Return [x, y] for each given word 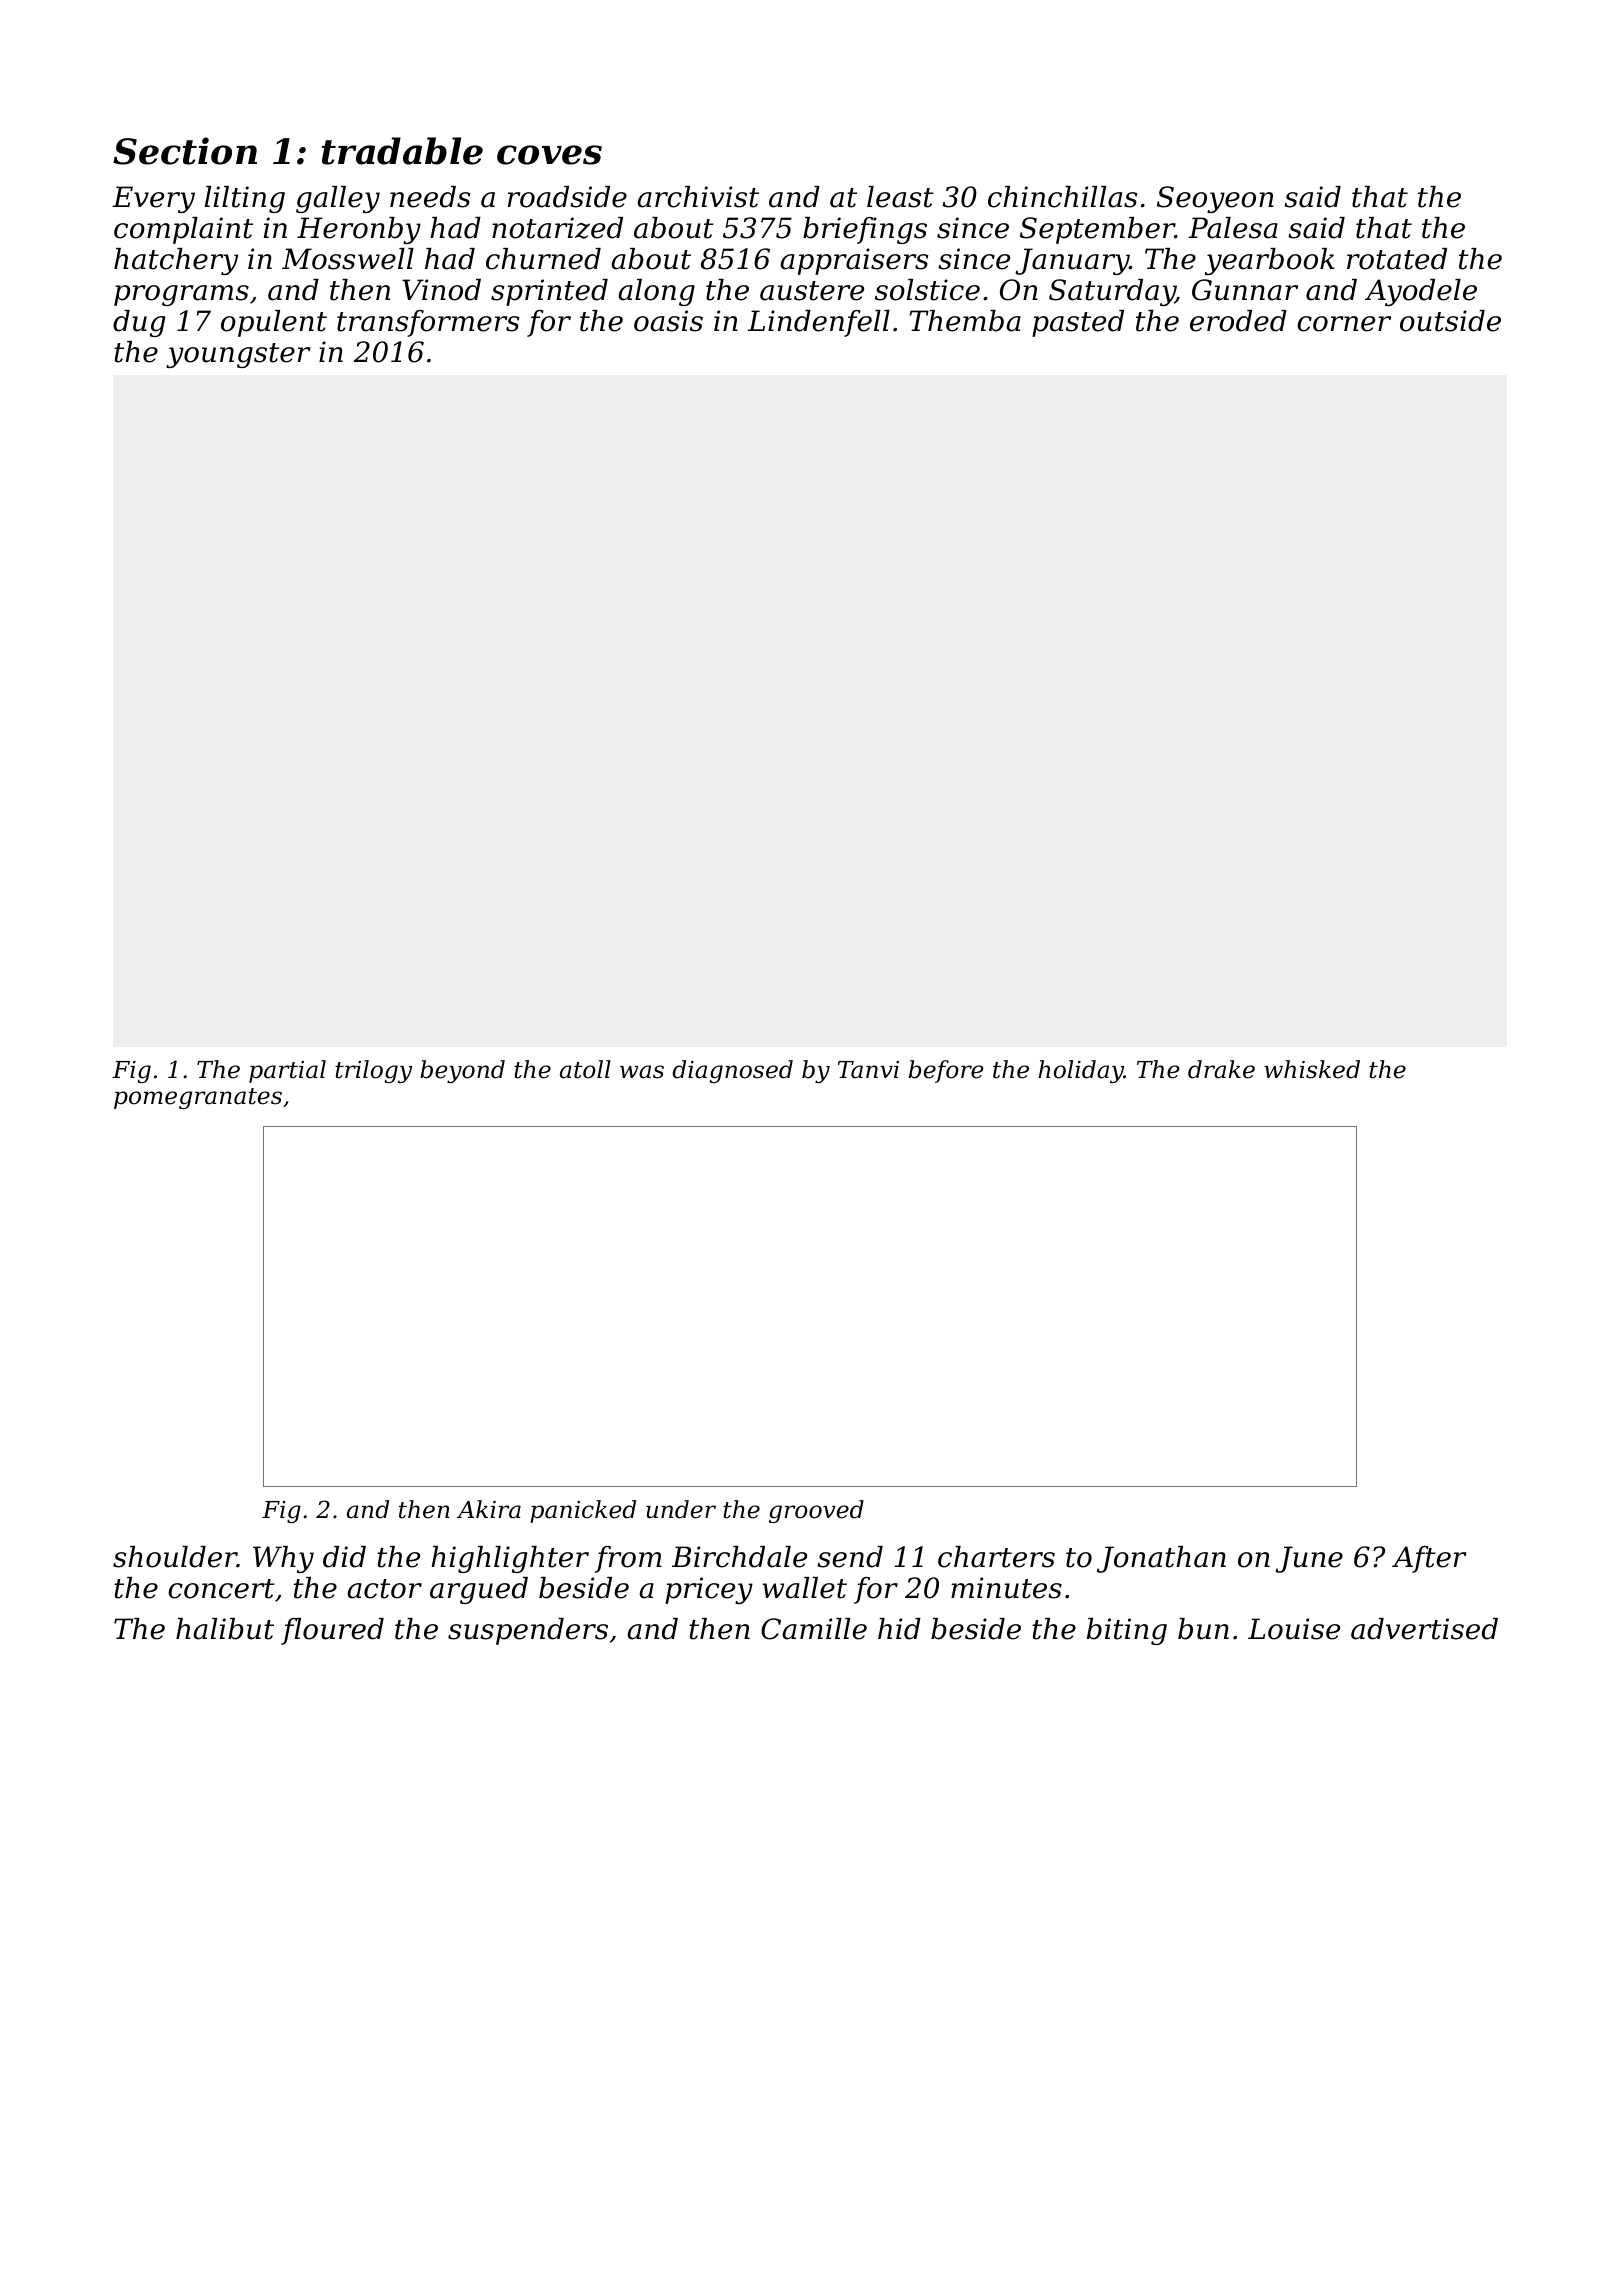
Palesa [1233, 228]
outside [1450, 321]
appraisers [854, 261]
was [642, 1072]
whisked [1312, 1069]
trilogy [373, 1071]
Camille [814, 1629]
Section [185, 151]
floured [332, 1631]
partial [287, 1071]
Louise [1294, 1629]
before [946, 1071]
